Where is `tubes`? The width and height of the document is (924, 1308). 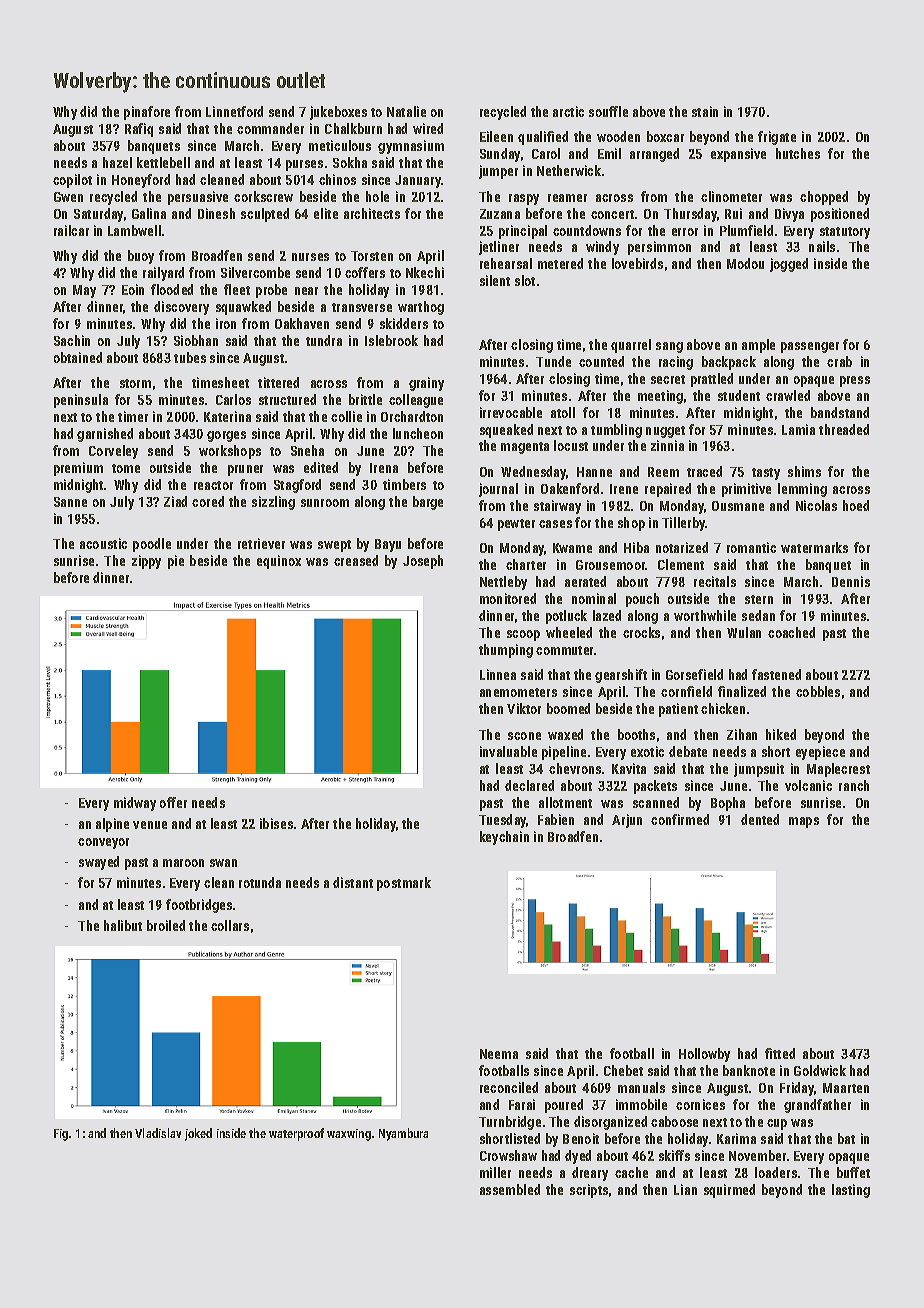
tubes is located at coordinates (190, 357).
